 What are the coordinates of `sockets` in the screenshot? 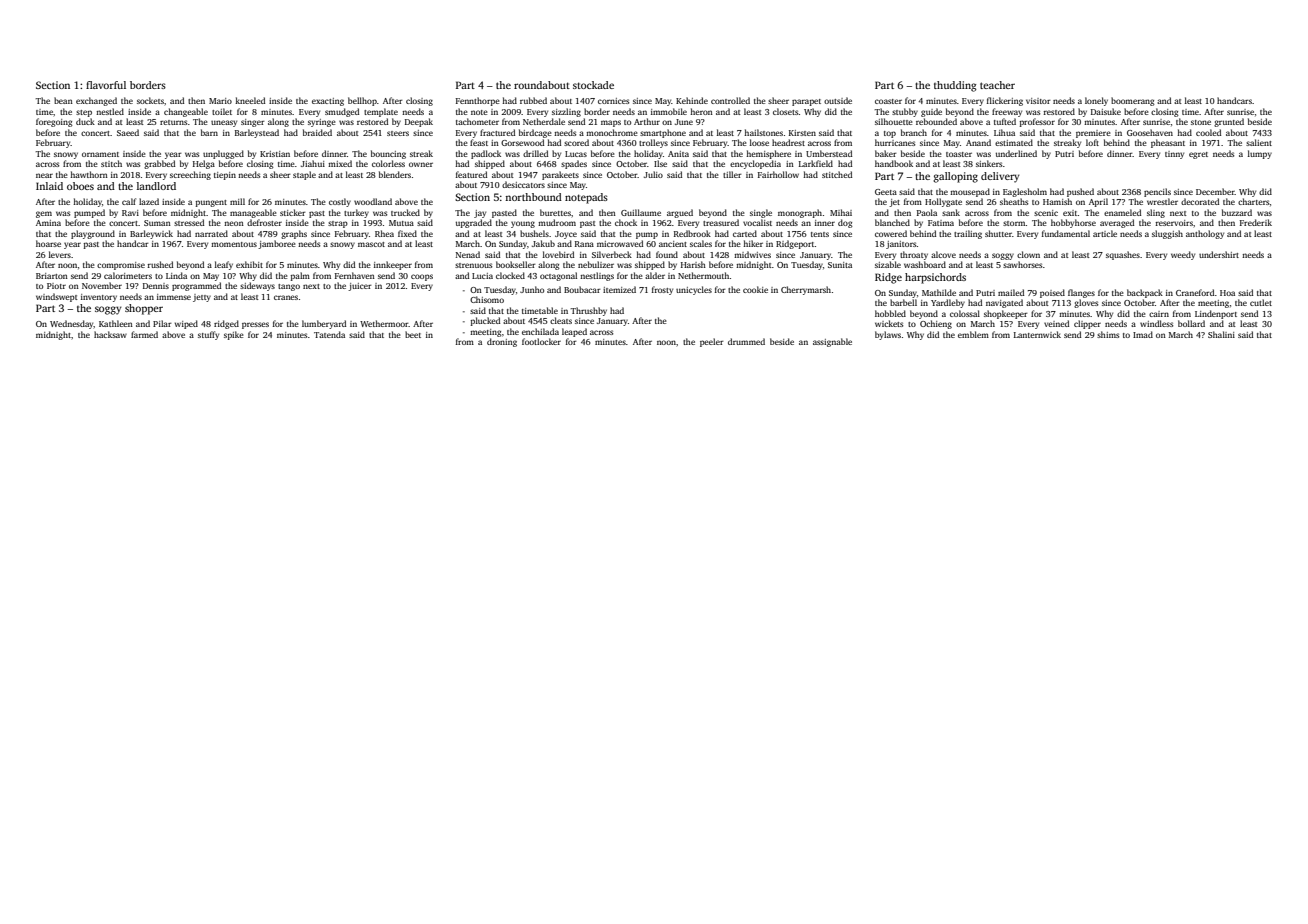 It's located at (150, 100).
